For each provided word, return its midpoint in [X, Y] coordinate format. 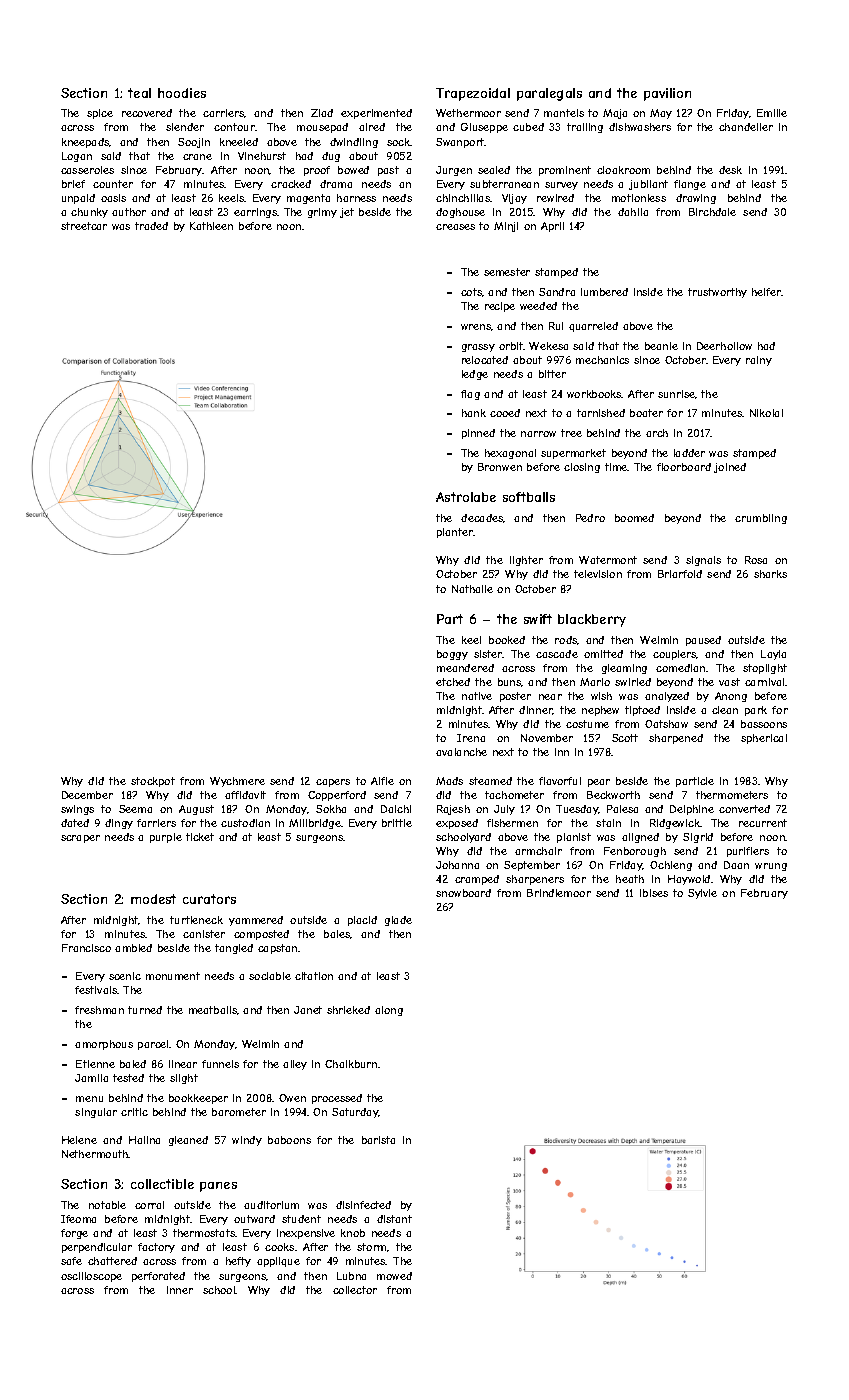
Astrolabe [466, 497]
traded [151, 226]
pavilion [667, 94]
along [389, 1011]
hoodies [182, 93]
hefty [238, 1262]
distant [394, 1219]
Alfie [382, 781]
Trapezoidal [473, 94]
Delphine [692, 810]
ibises [654, 893]
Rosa [756, 560]
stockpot [153, 782]
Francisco [86, 948]
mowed [394, 1276]
